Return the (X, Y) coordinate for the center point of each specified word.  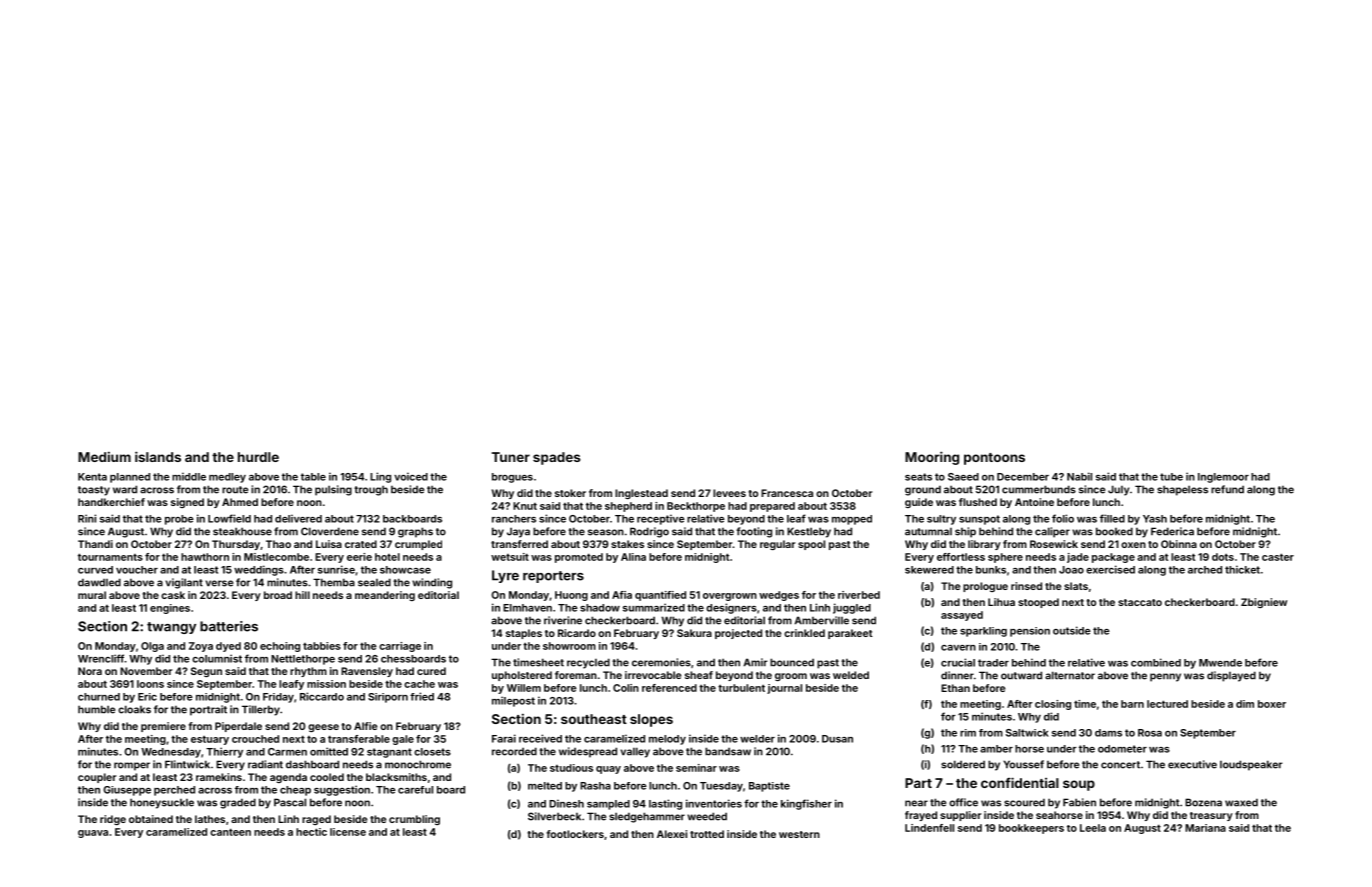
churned (99, 697)
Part (918, 783)
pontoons (994, 459)
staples (524, 634)
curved (95, 570)
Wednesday (171, 753)
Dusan (837, 739)
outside (1072, 630)
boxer (1272, 704)
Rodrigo (649, 532)
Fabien (1079, 802)
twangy (171, 628)
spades (557, 458)
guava (93, 834)
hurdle (258, 457)
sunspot (979, 520)
